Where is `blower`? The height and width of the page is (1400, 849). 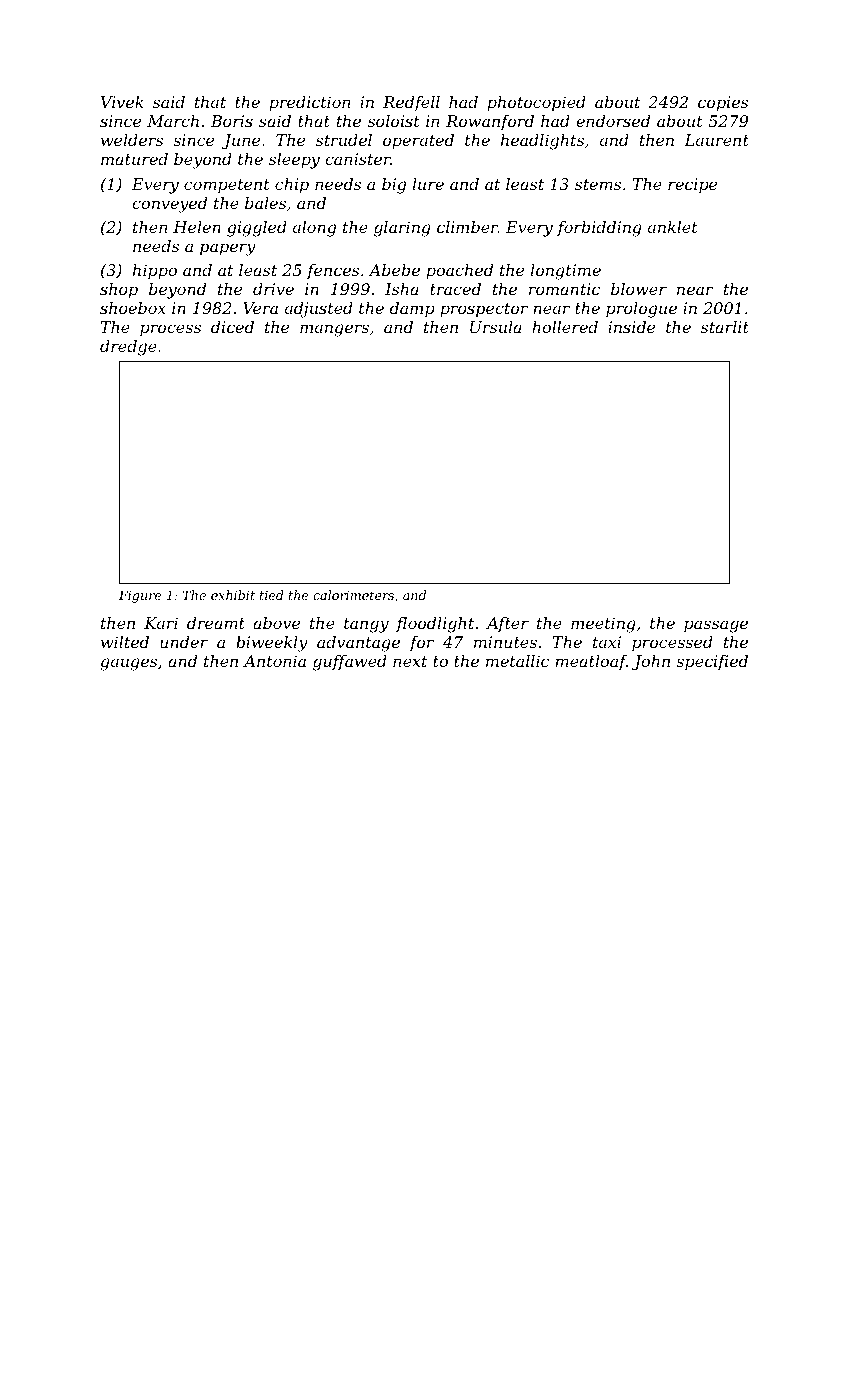
blower is located at coordinates (639, 289).
